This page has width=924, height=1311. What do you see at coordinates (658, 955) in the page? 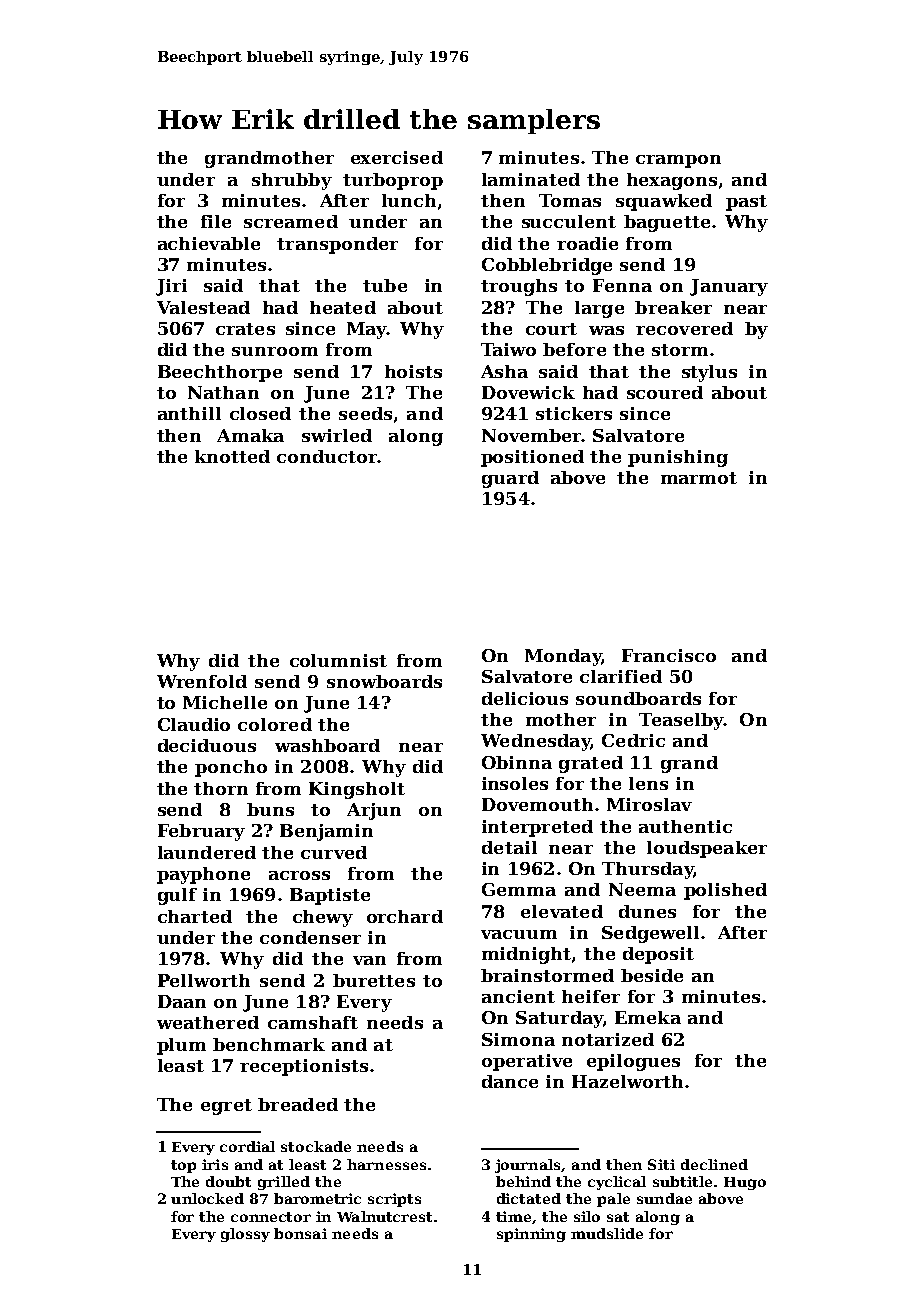
I see `deposit` at bounding box center [658, 955].
